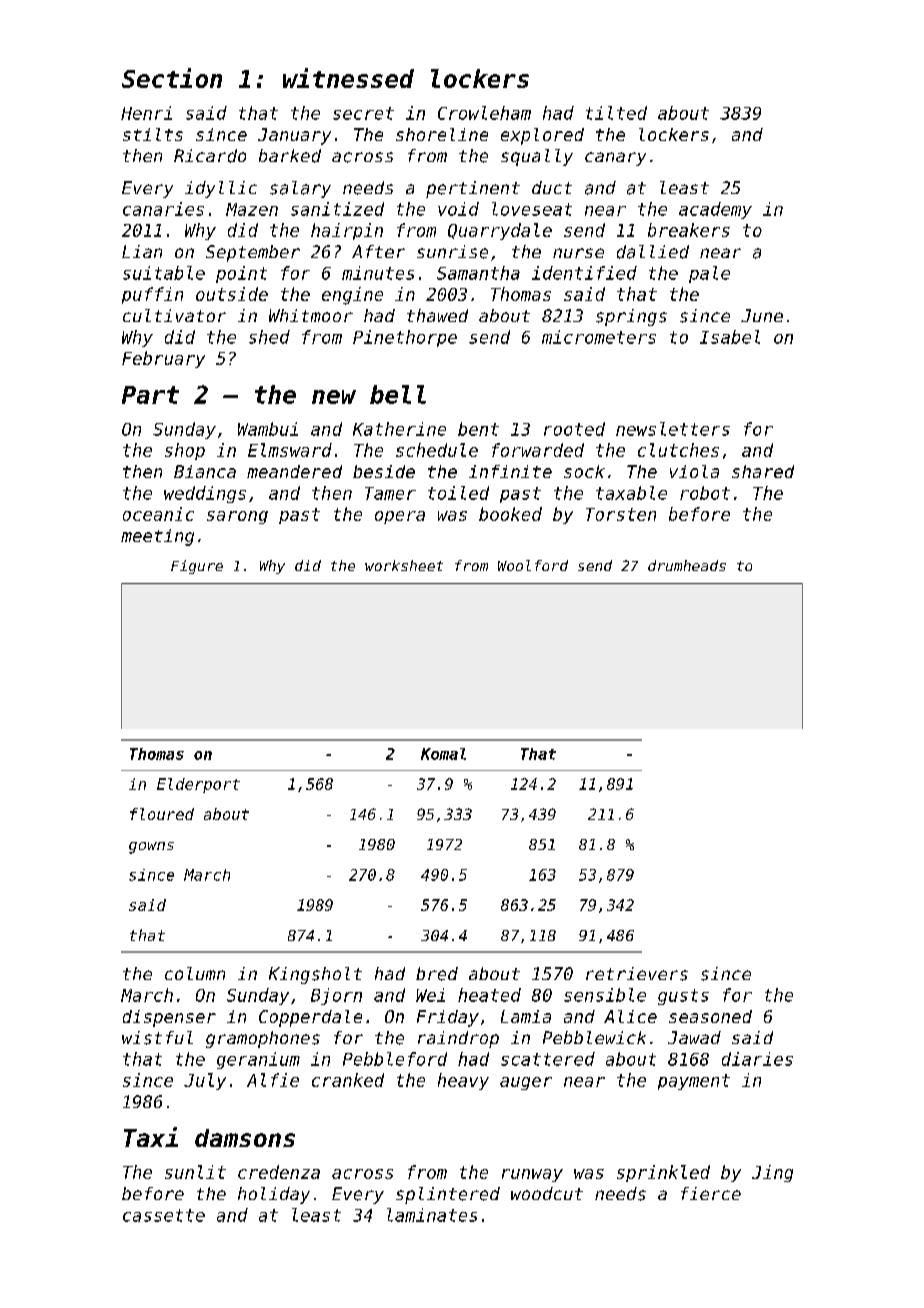 Image resolution: width=924 pixels, height=1308 pixels. I want to click on shared, so click(763, 471).
